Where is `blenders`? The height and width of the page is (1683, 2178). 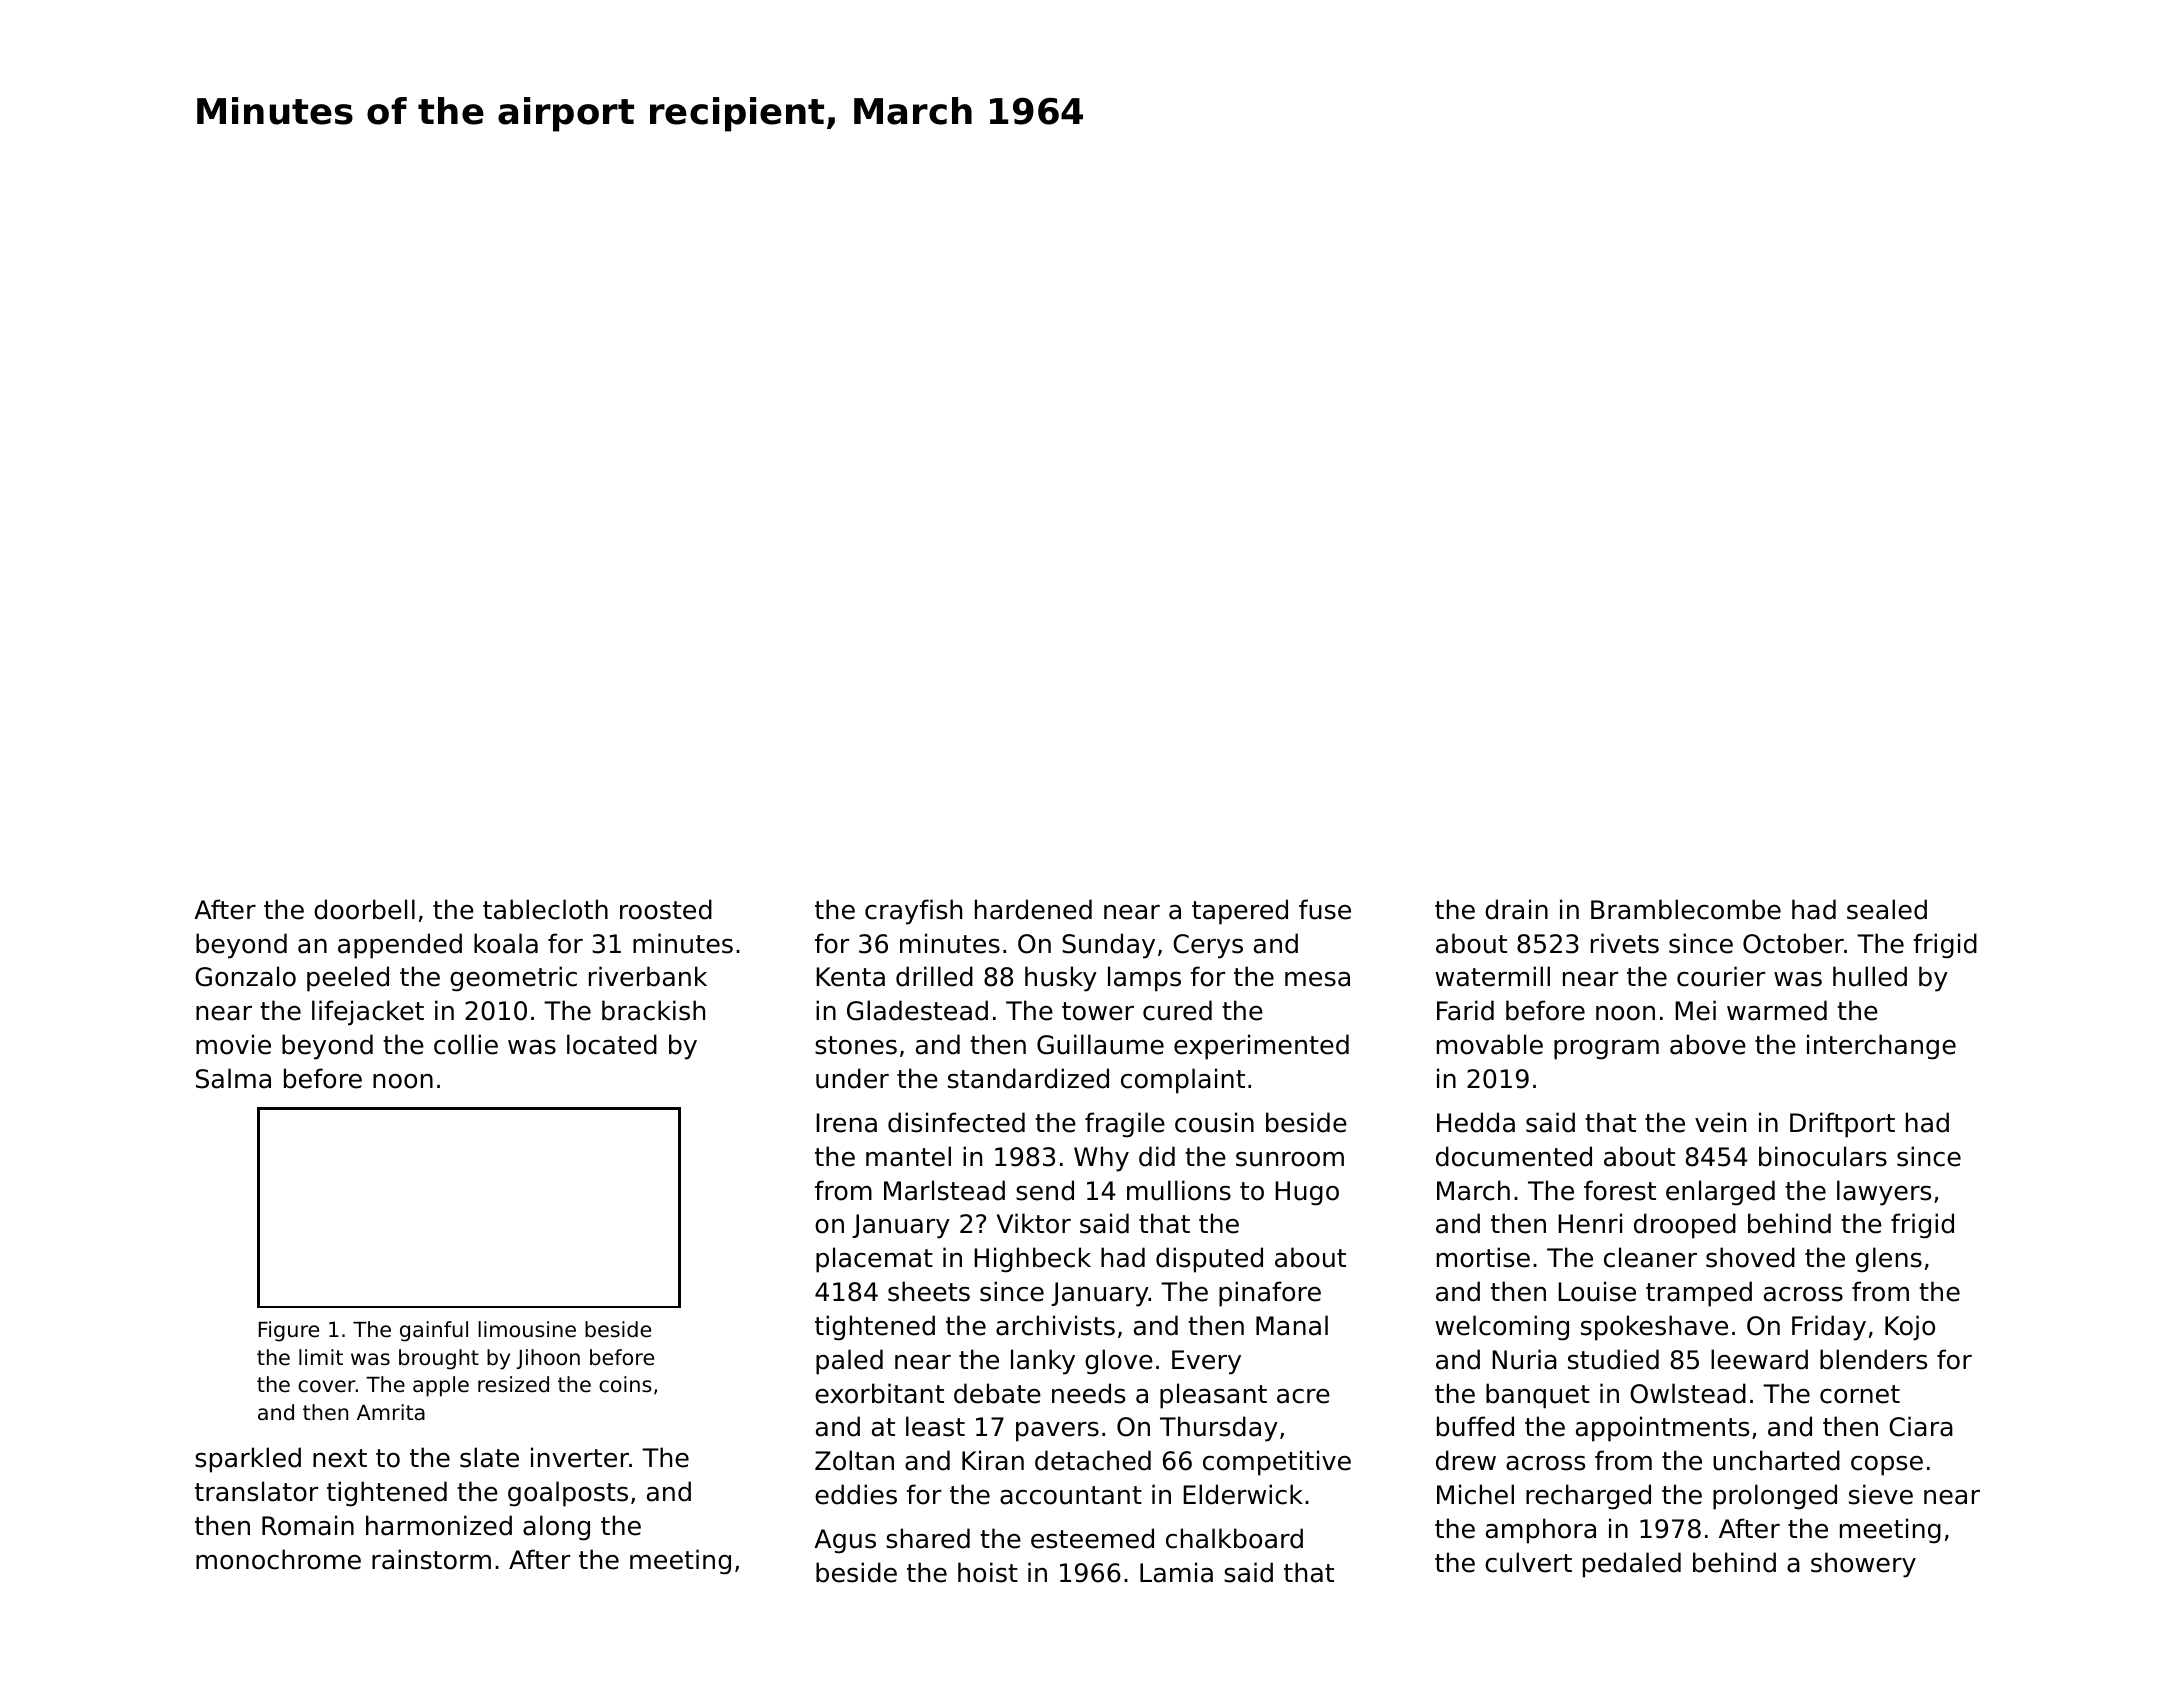 blenders is located at coordinates (1873, 1359).
